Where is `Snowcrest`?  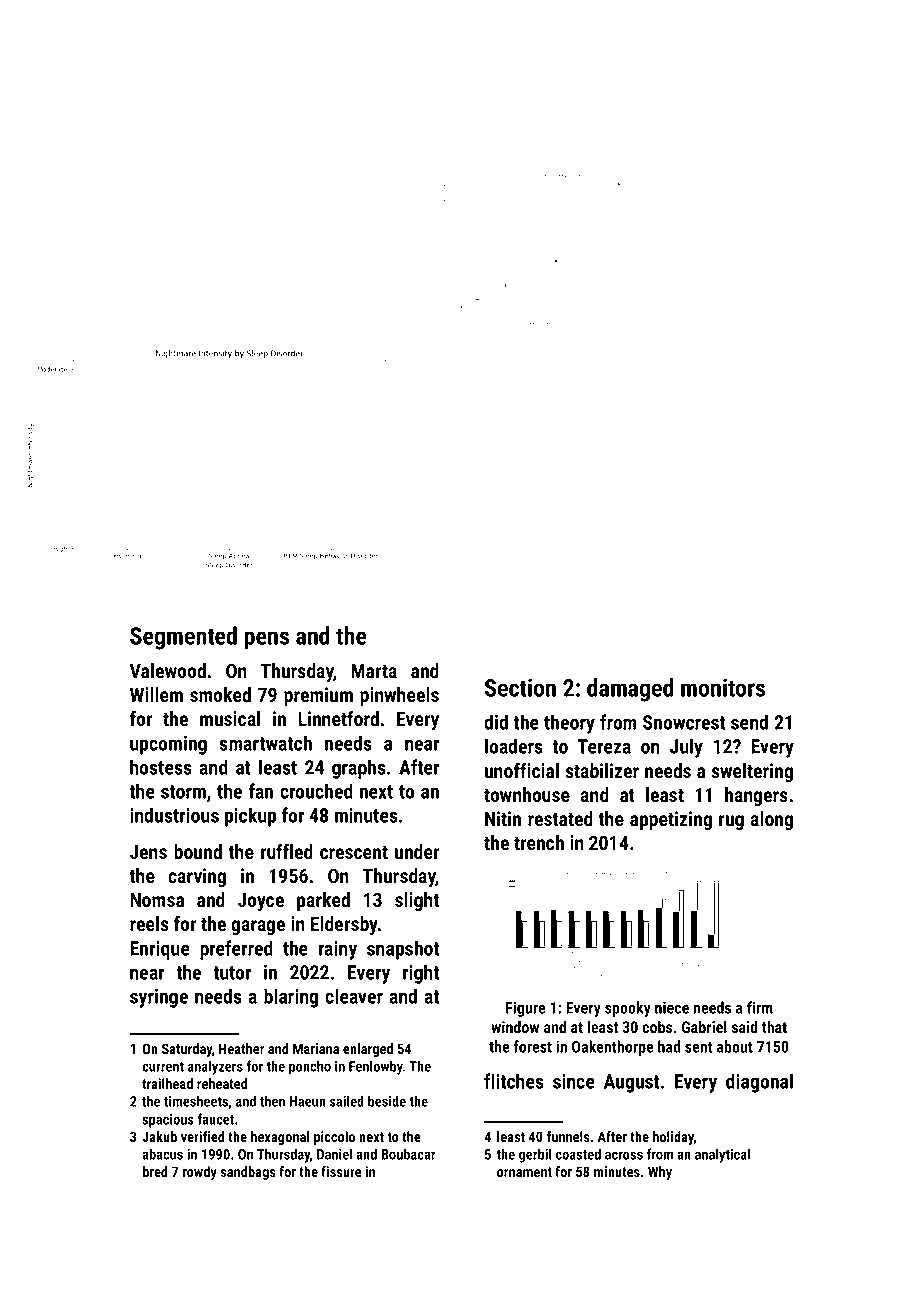 Snowcrest is located at coordinates (684, 722).
